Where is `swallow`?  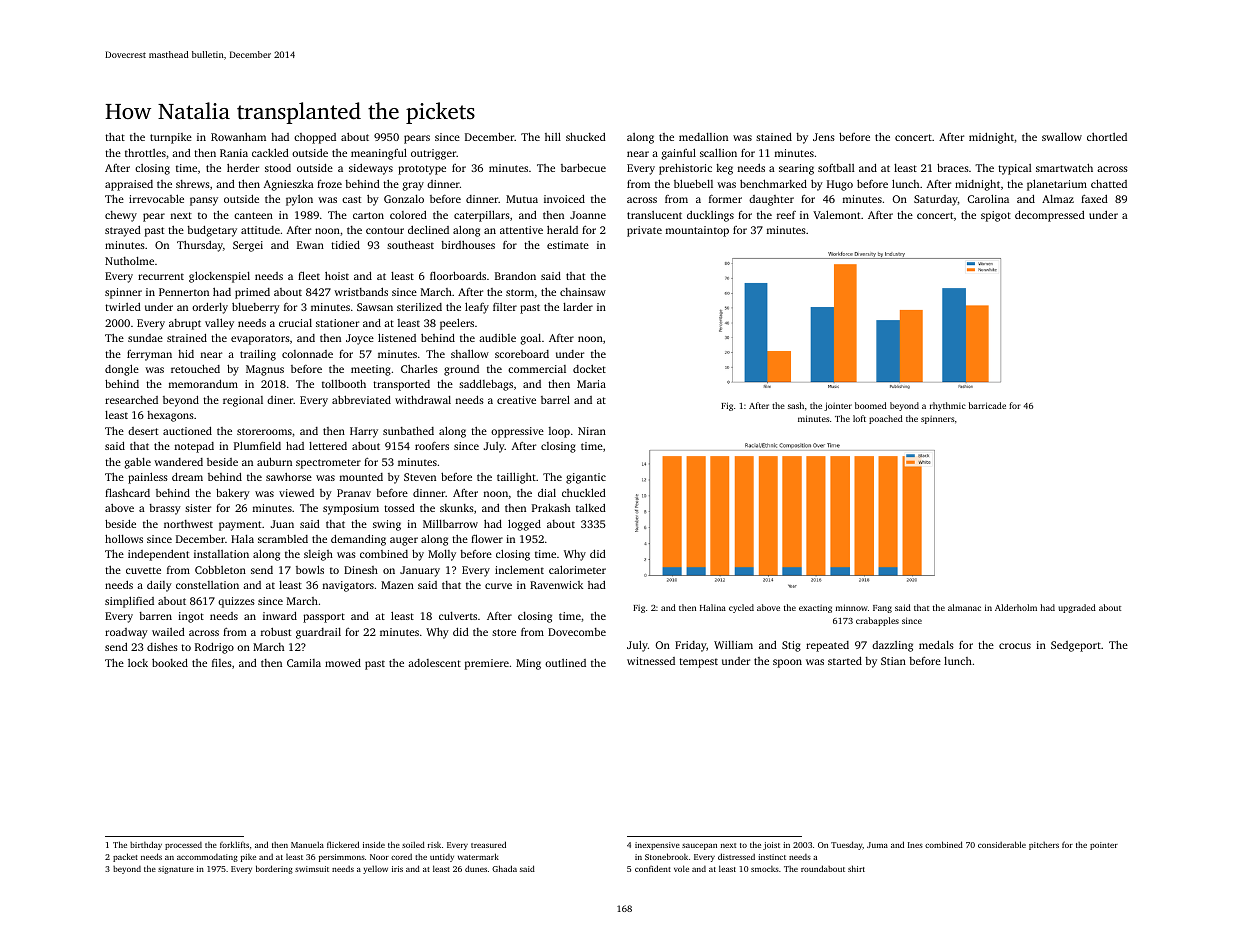 swallow is located at coordinates (1062, 136).
